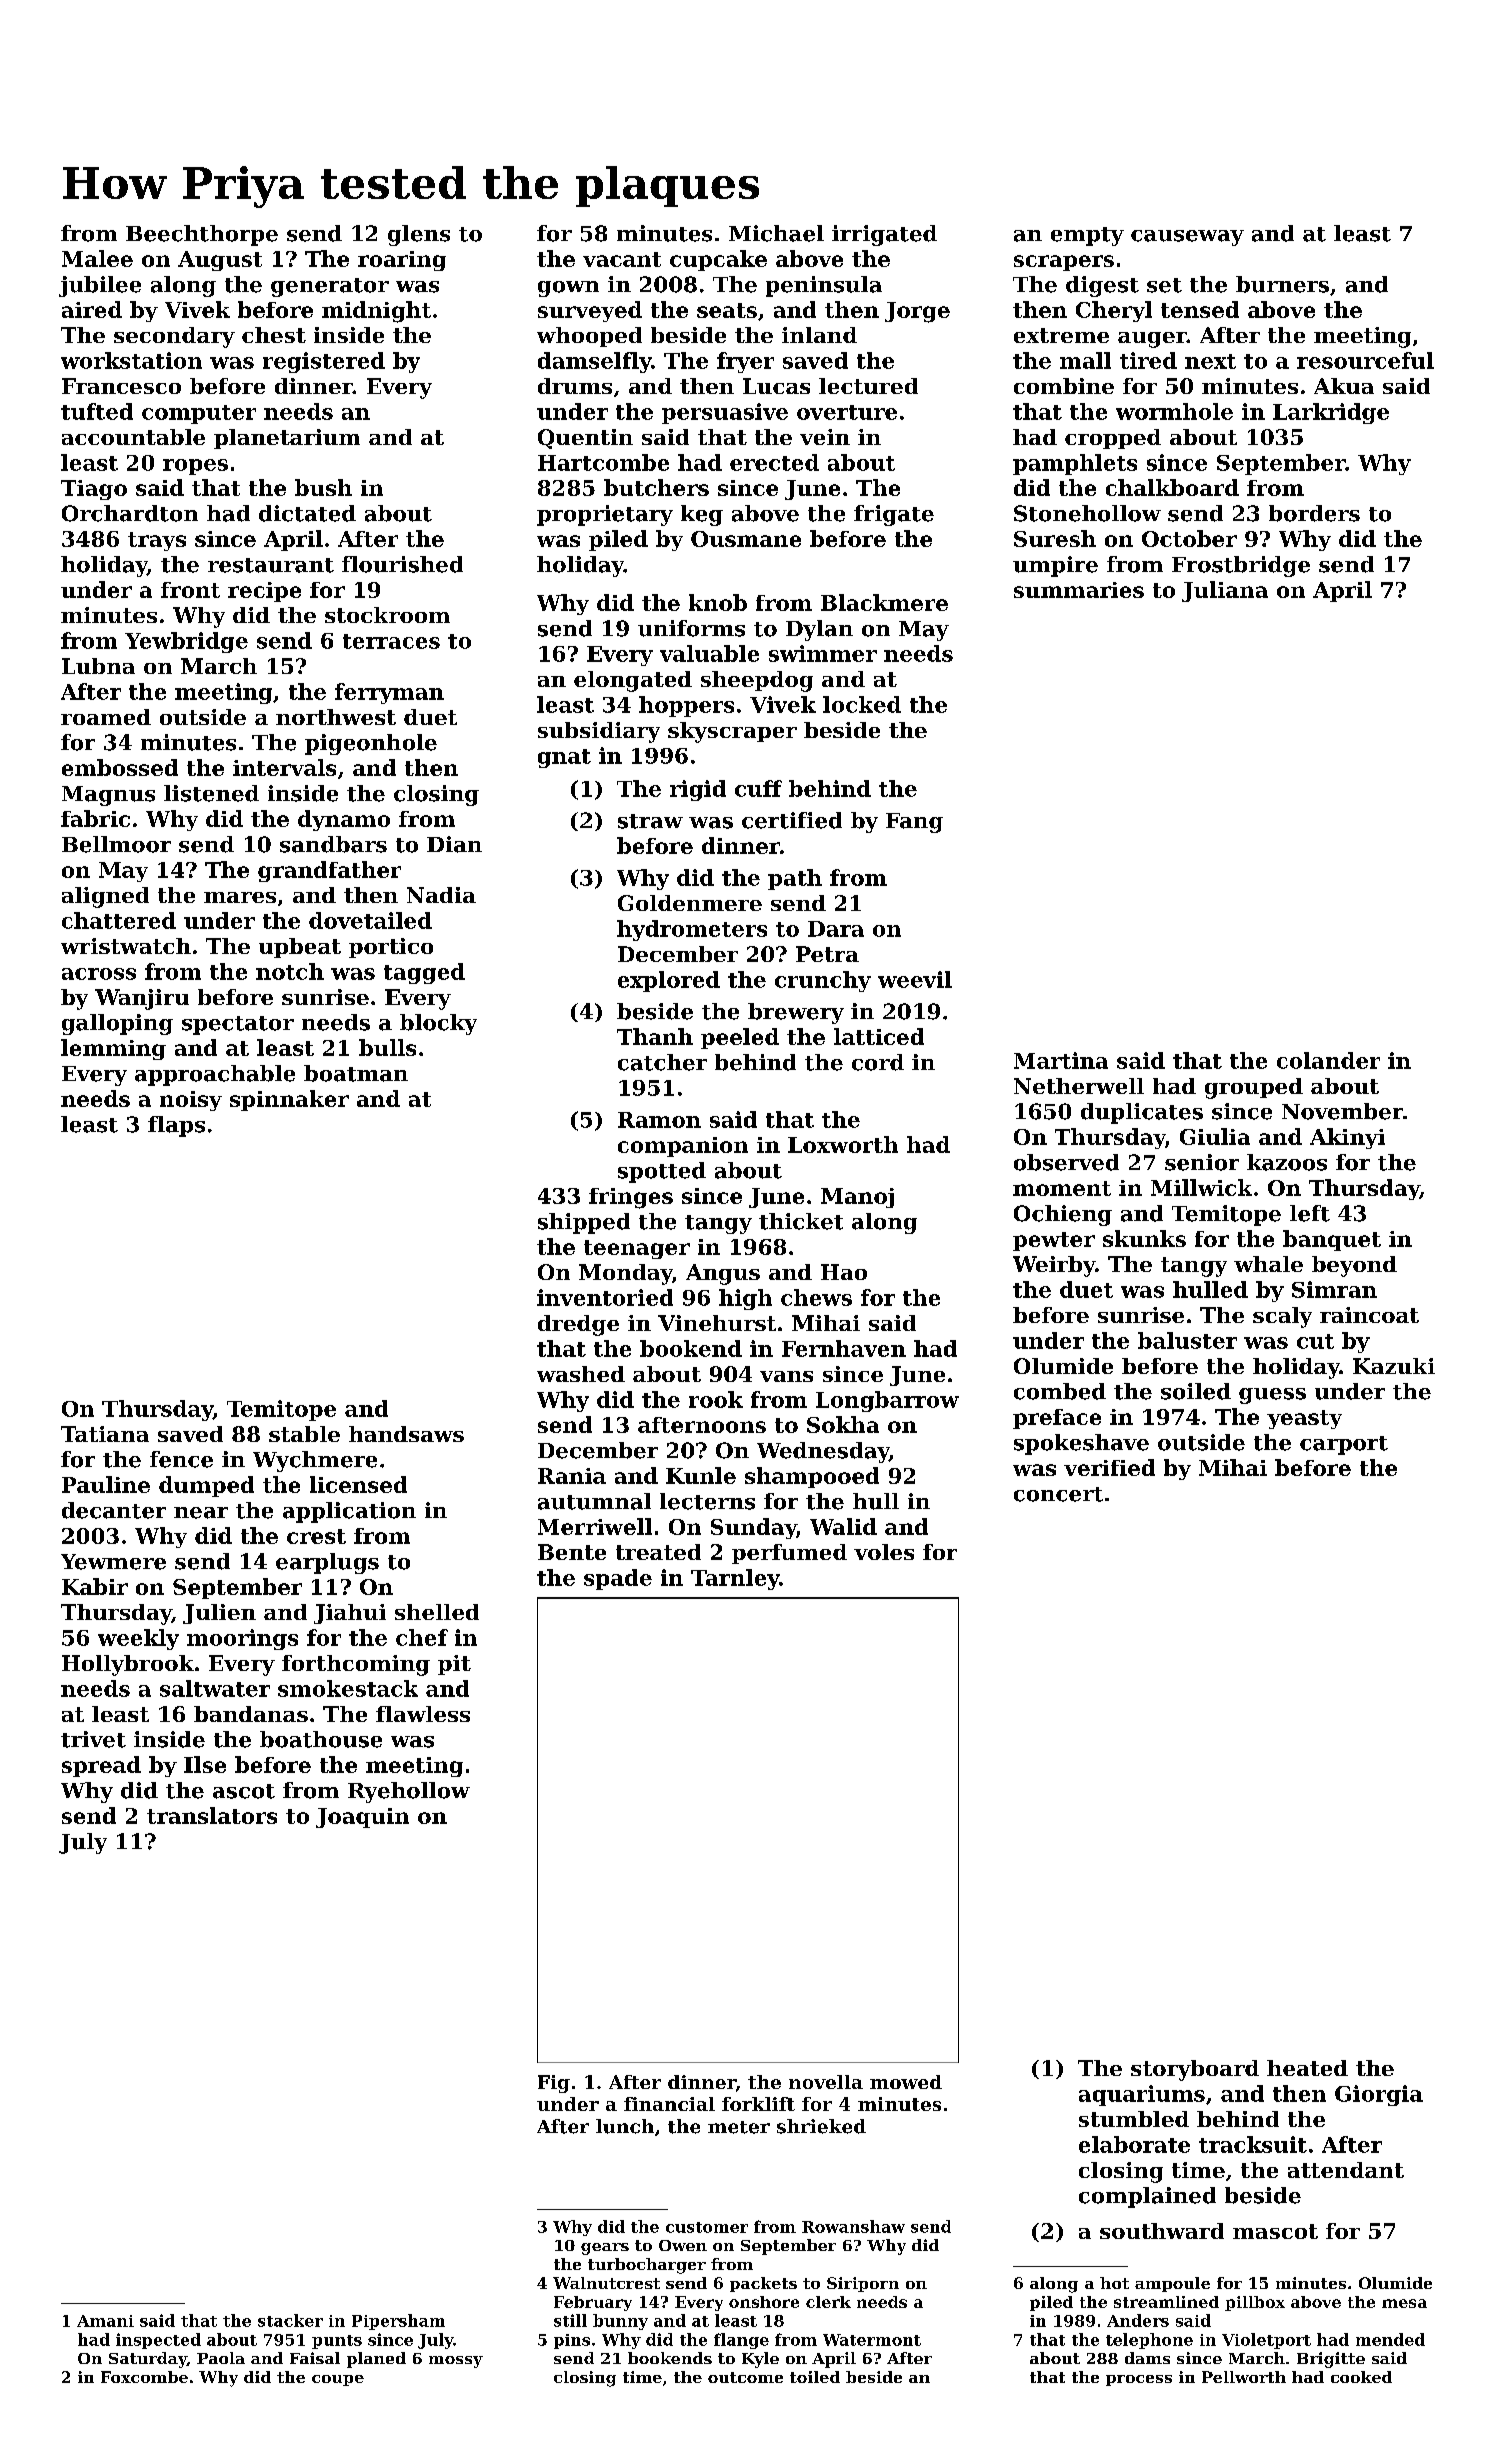 This screenshot has height=2464, width=1496. I want to click on Ousmane, so click(746, 539).
